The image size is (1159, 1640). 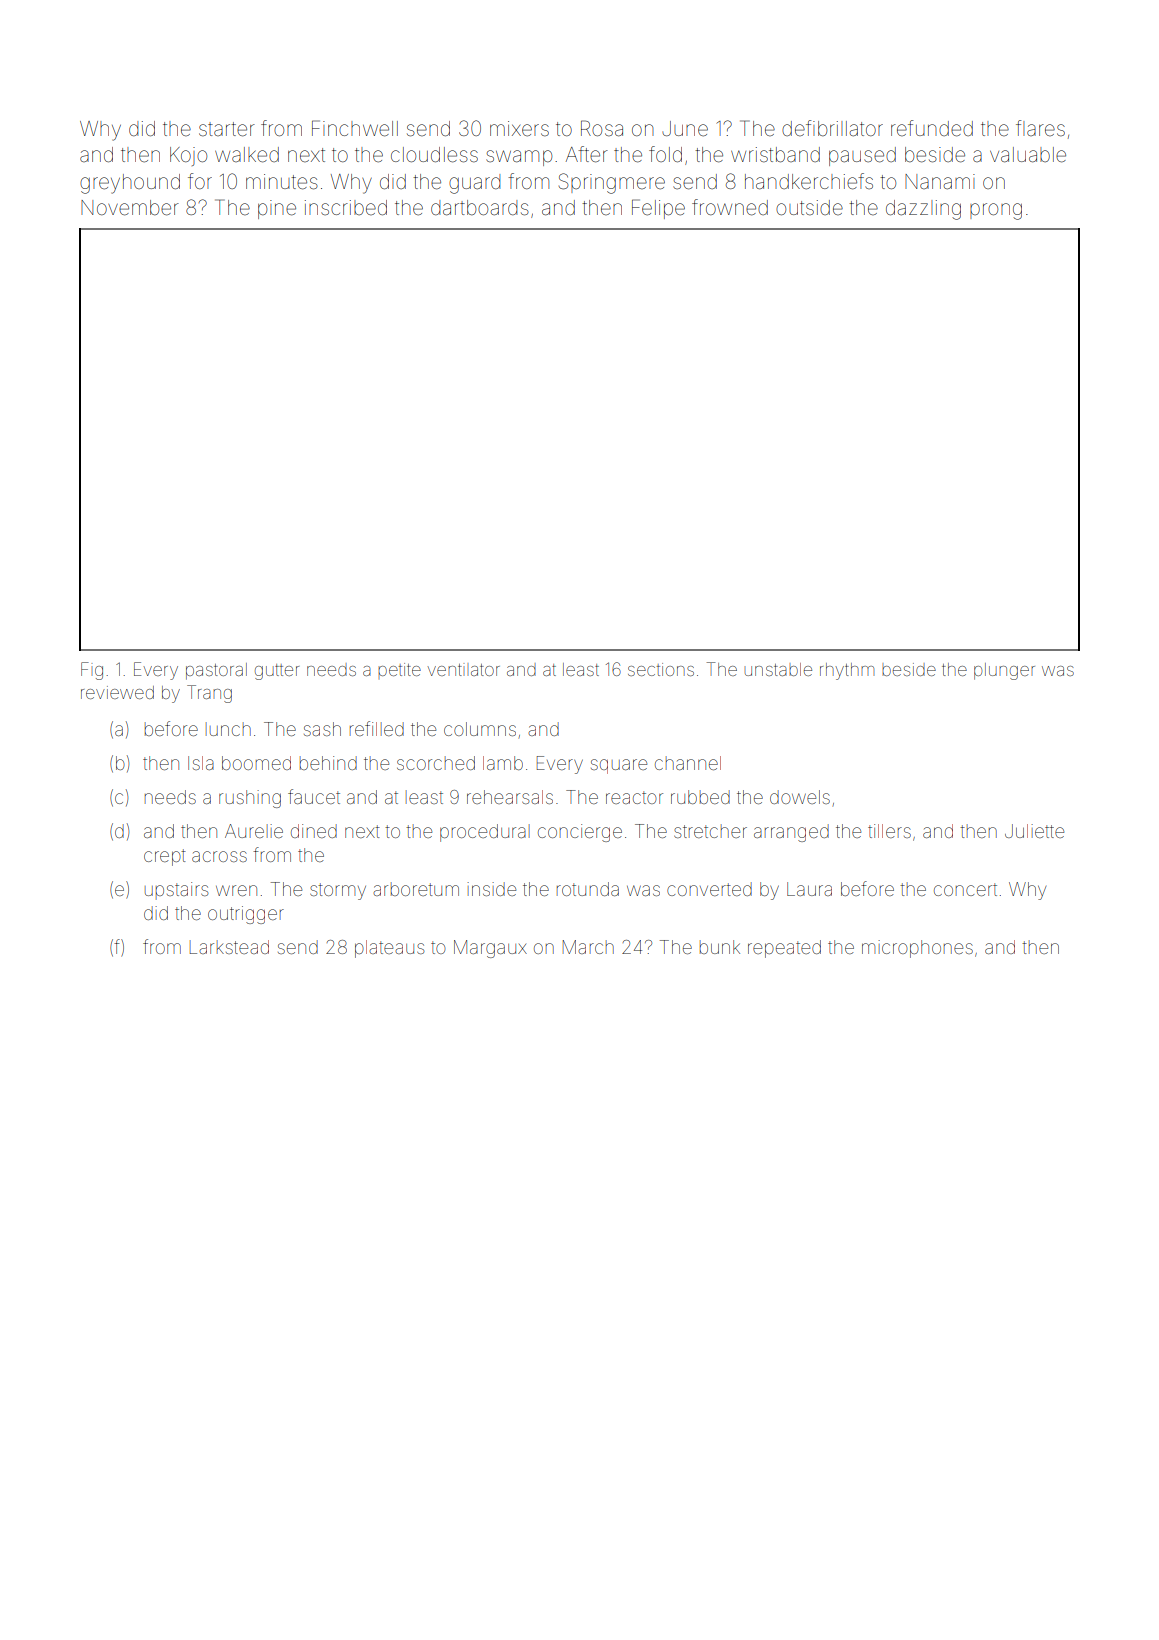 What do you see at coordinates (92, 671) in the document?
I see `Fig` at bounding box center [92, 671].
